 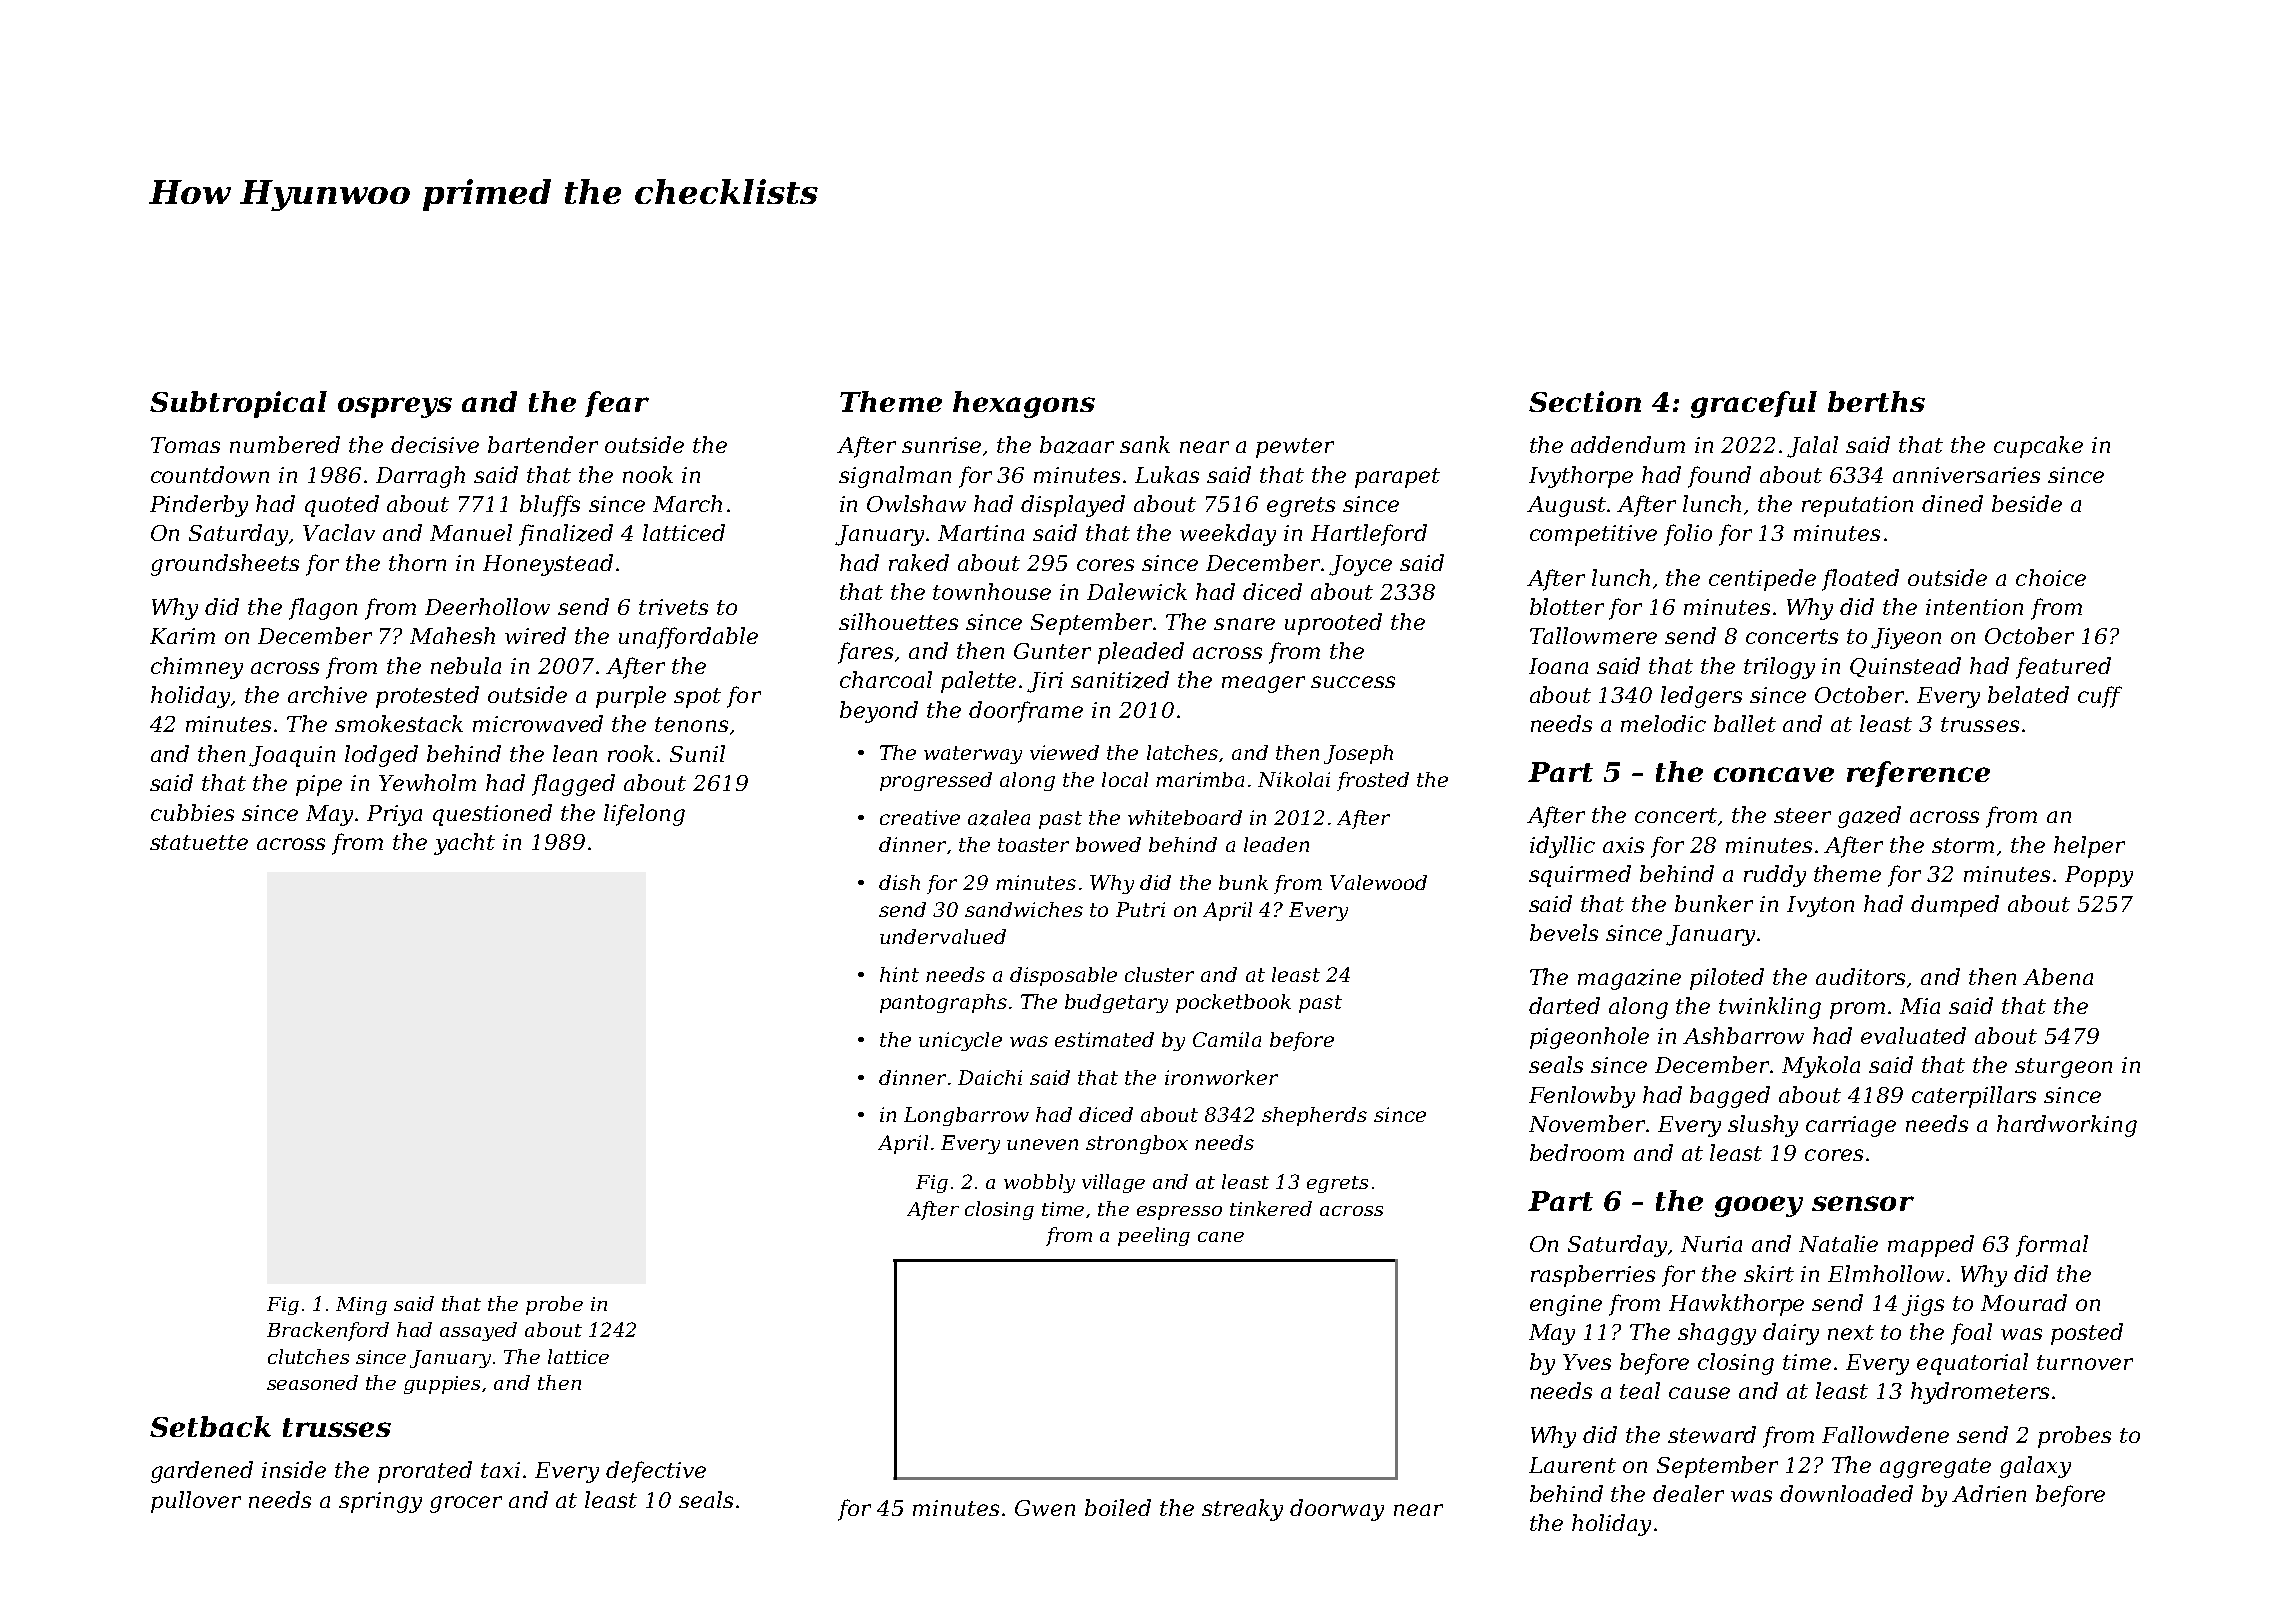 What do you see at coordinates (1587, 1362) in the document?
I see `Yves` at bounding box center [1587, 1362].
